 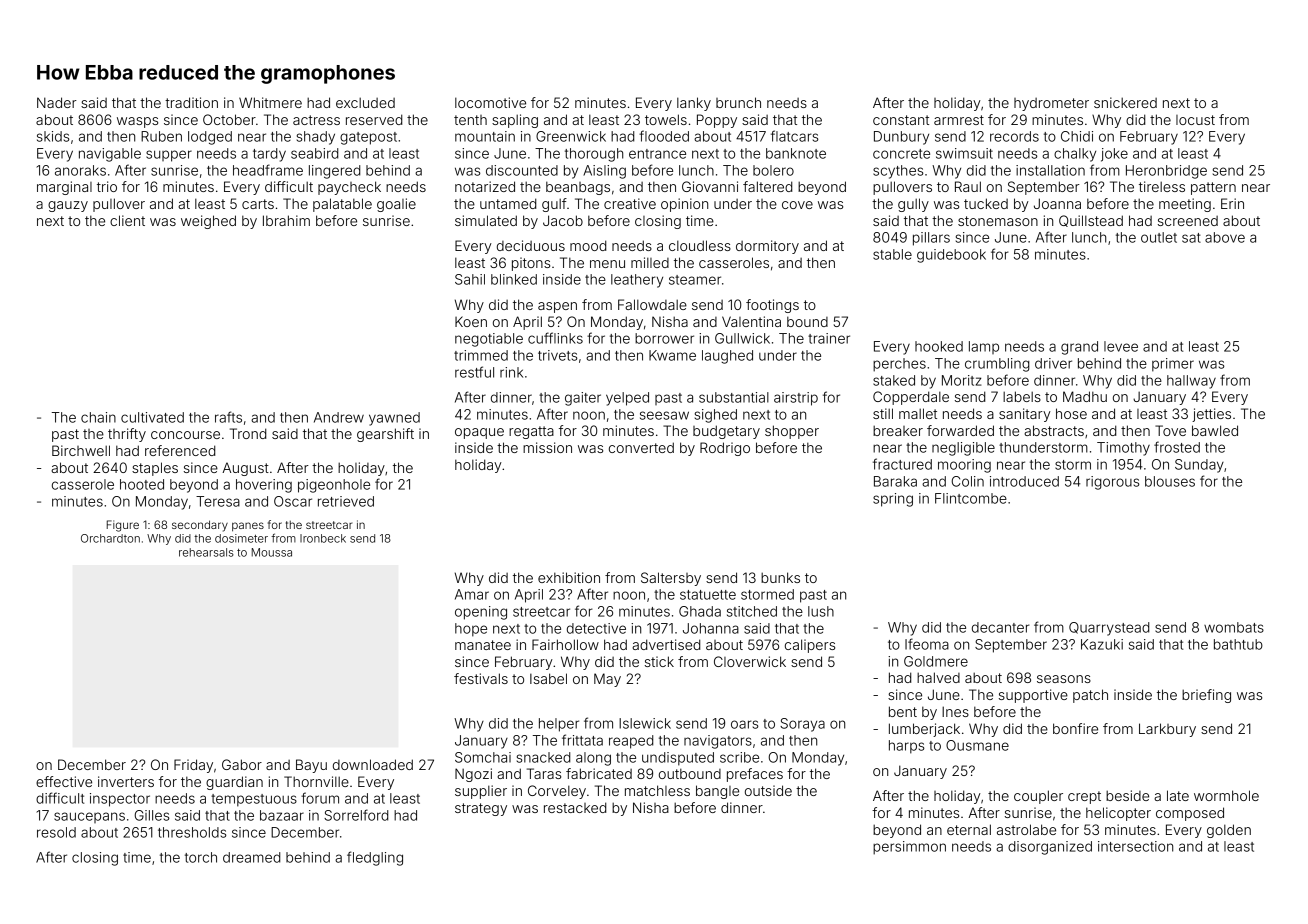 What do you see at coordinates (1051, 104) in the document?
I see `hydrometer` at bounding box center [1051, 104].
